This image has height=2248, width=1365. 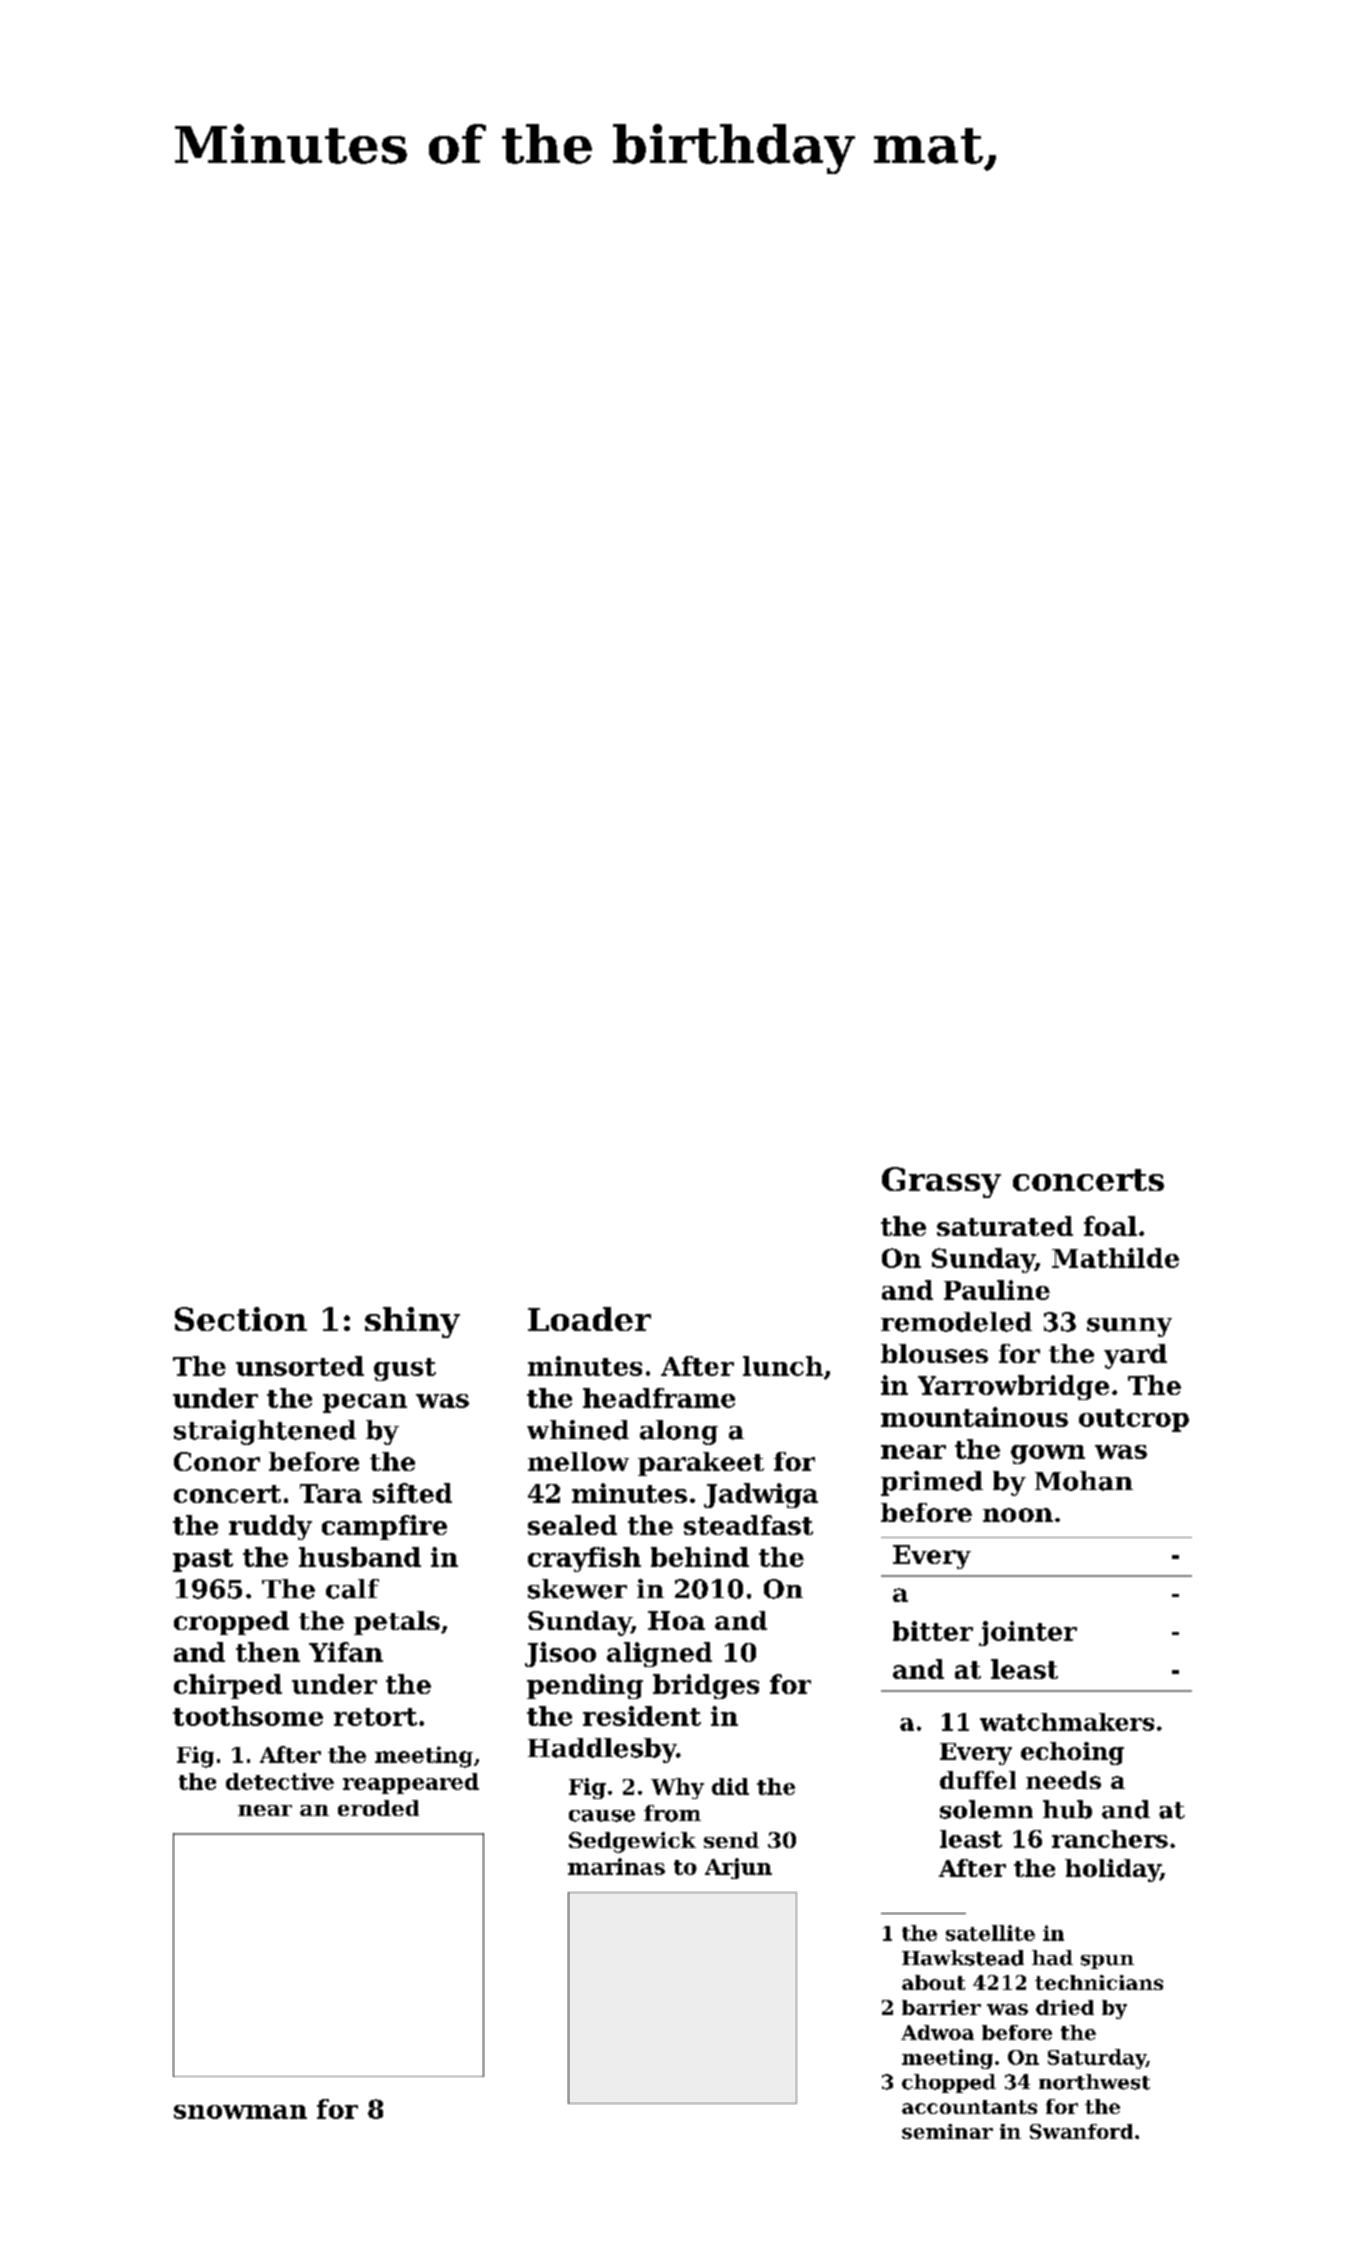 What do you see at coordinates (1072, 1753) in the image?
I see `echoing` at bounding box center [1072, 1753].
